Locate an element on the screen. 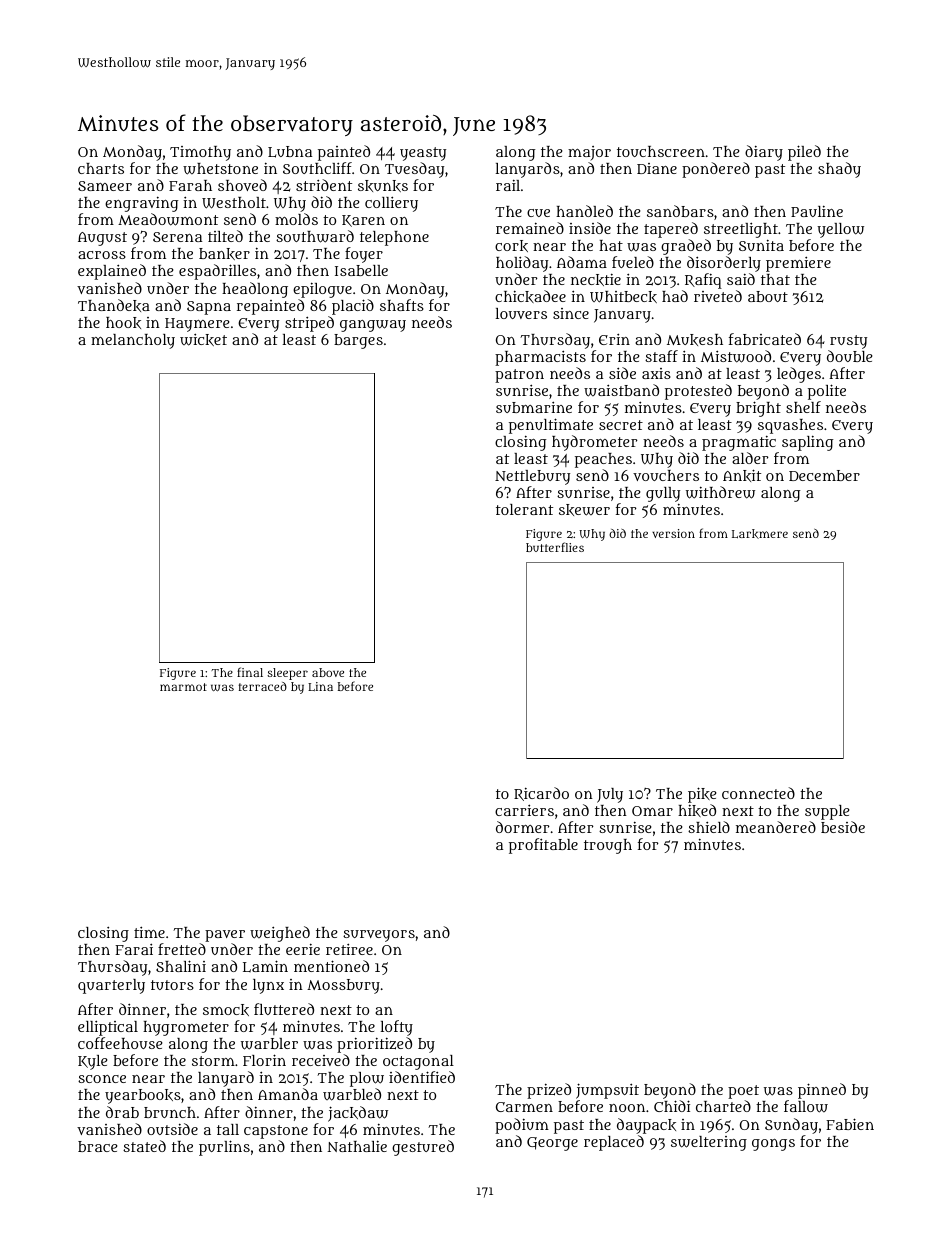 The height and width of the screenshot is (1233, 952). placid is located at coordinates (353, 307).
